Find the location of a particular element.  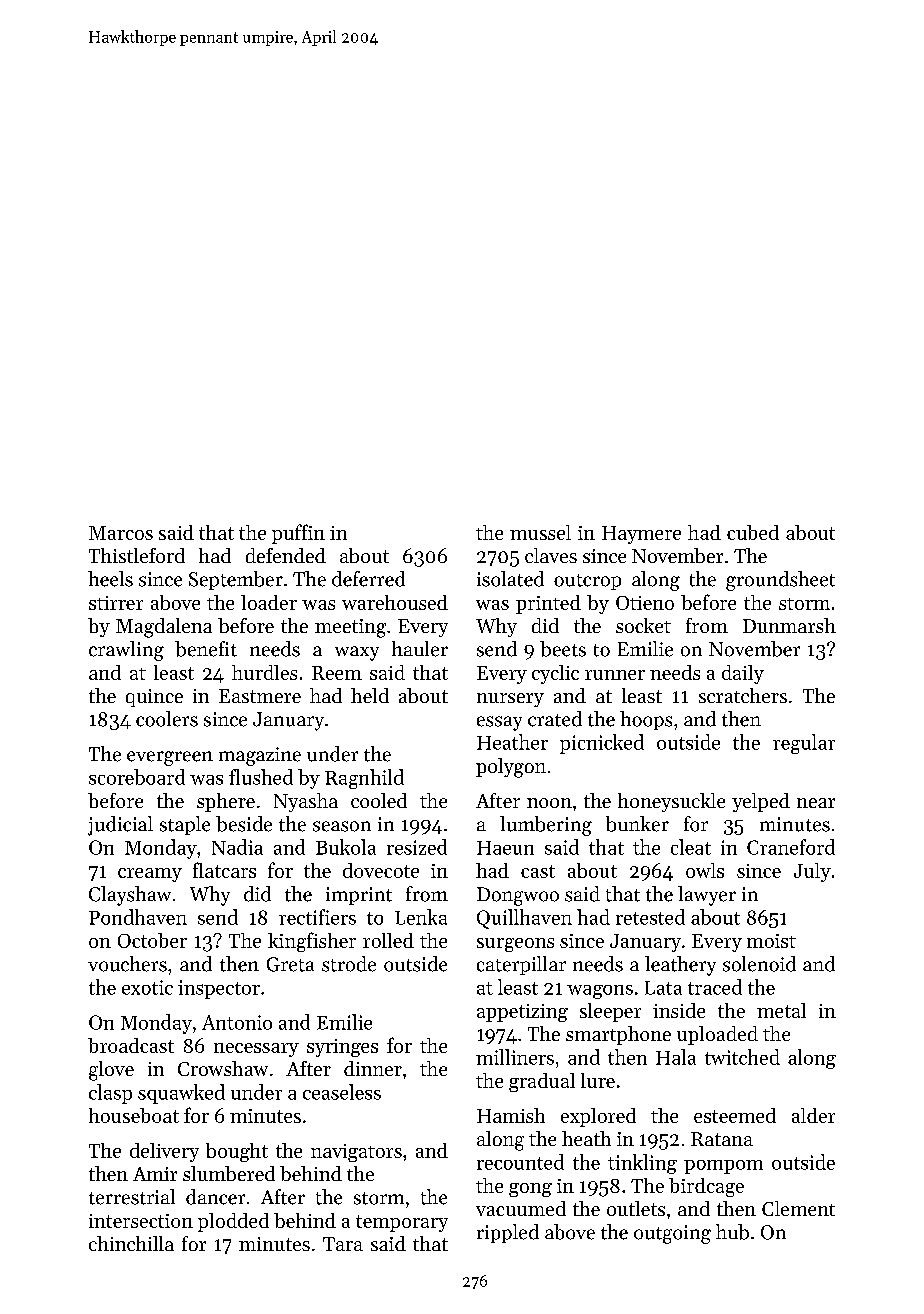

Hala is located at coordinates (676, 1057).
